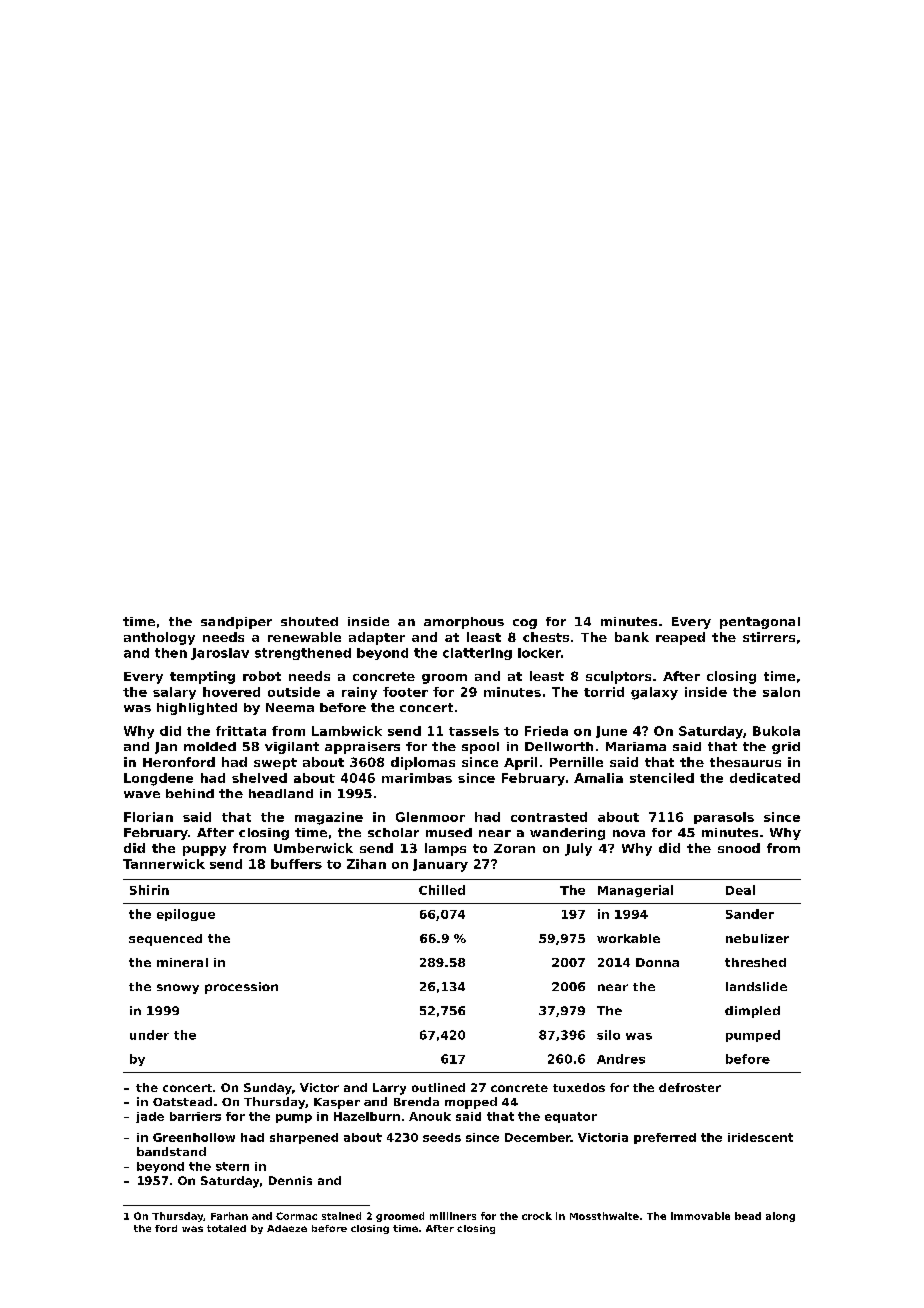  I want to click on Chilled, so click(442, 890).
